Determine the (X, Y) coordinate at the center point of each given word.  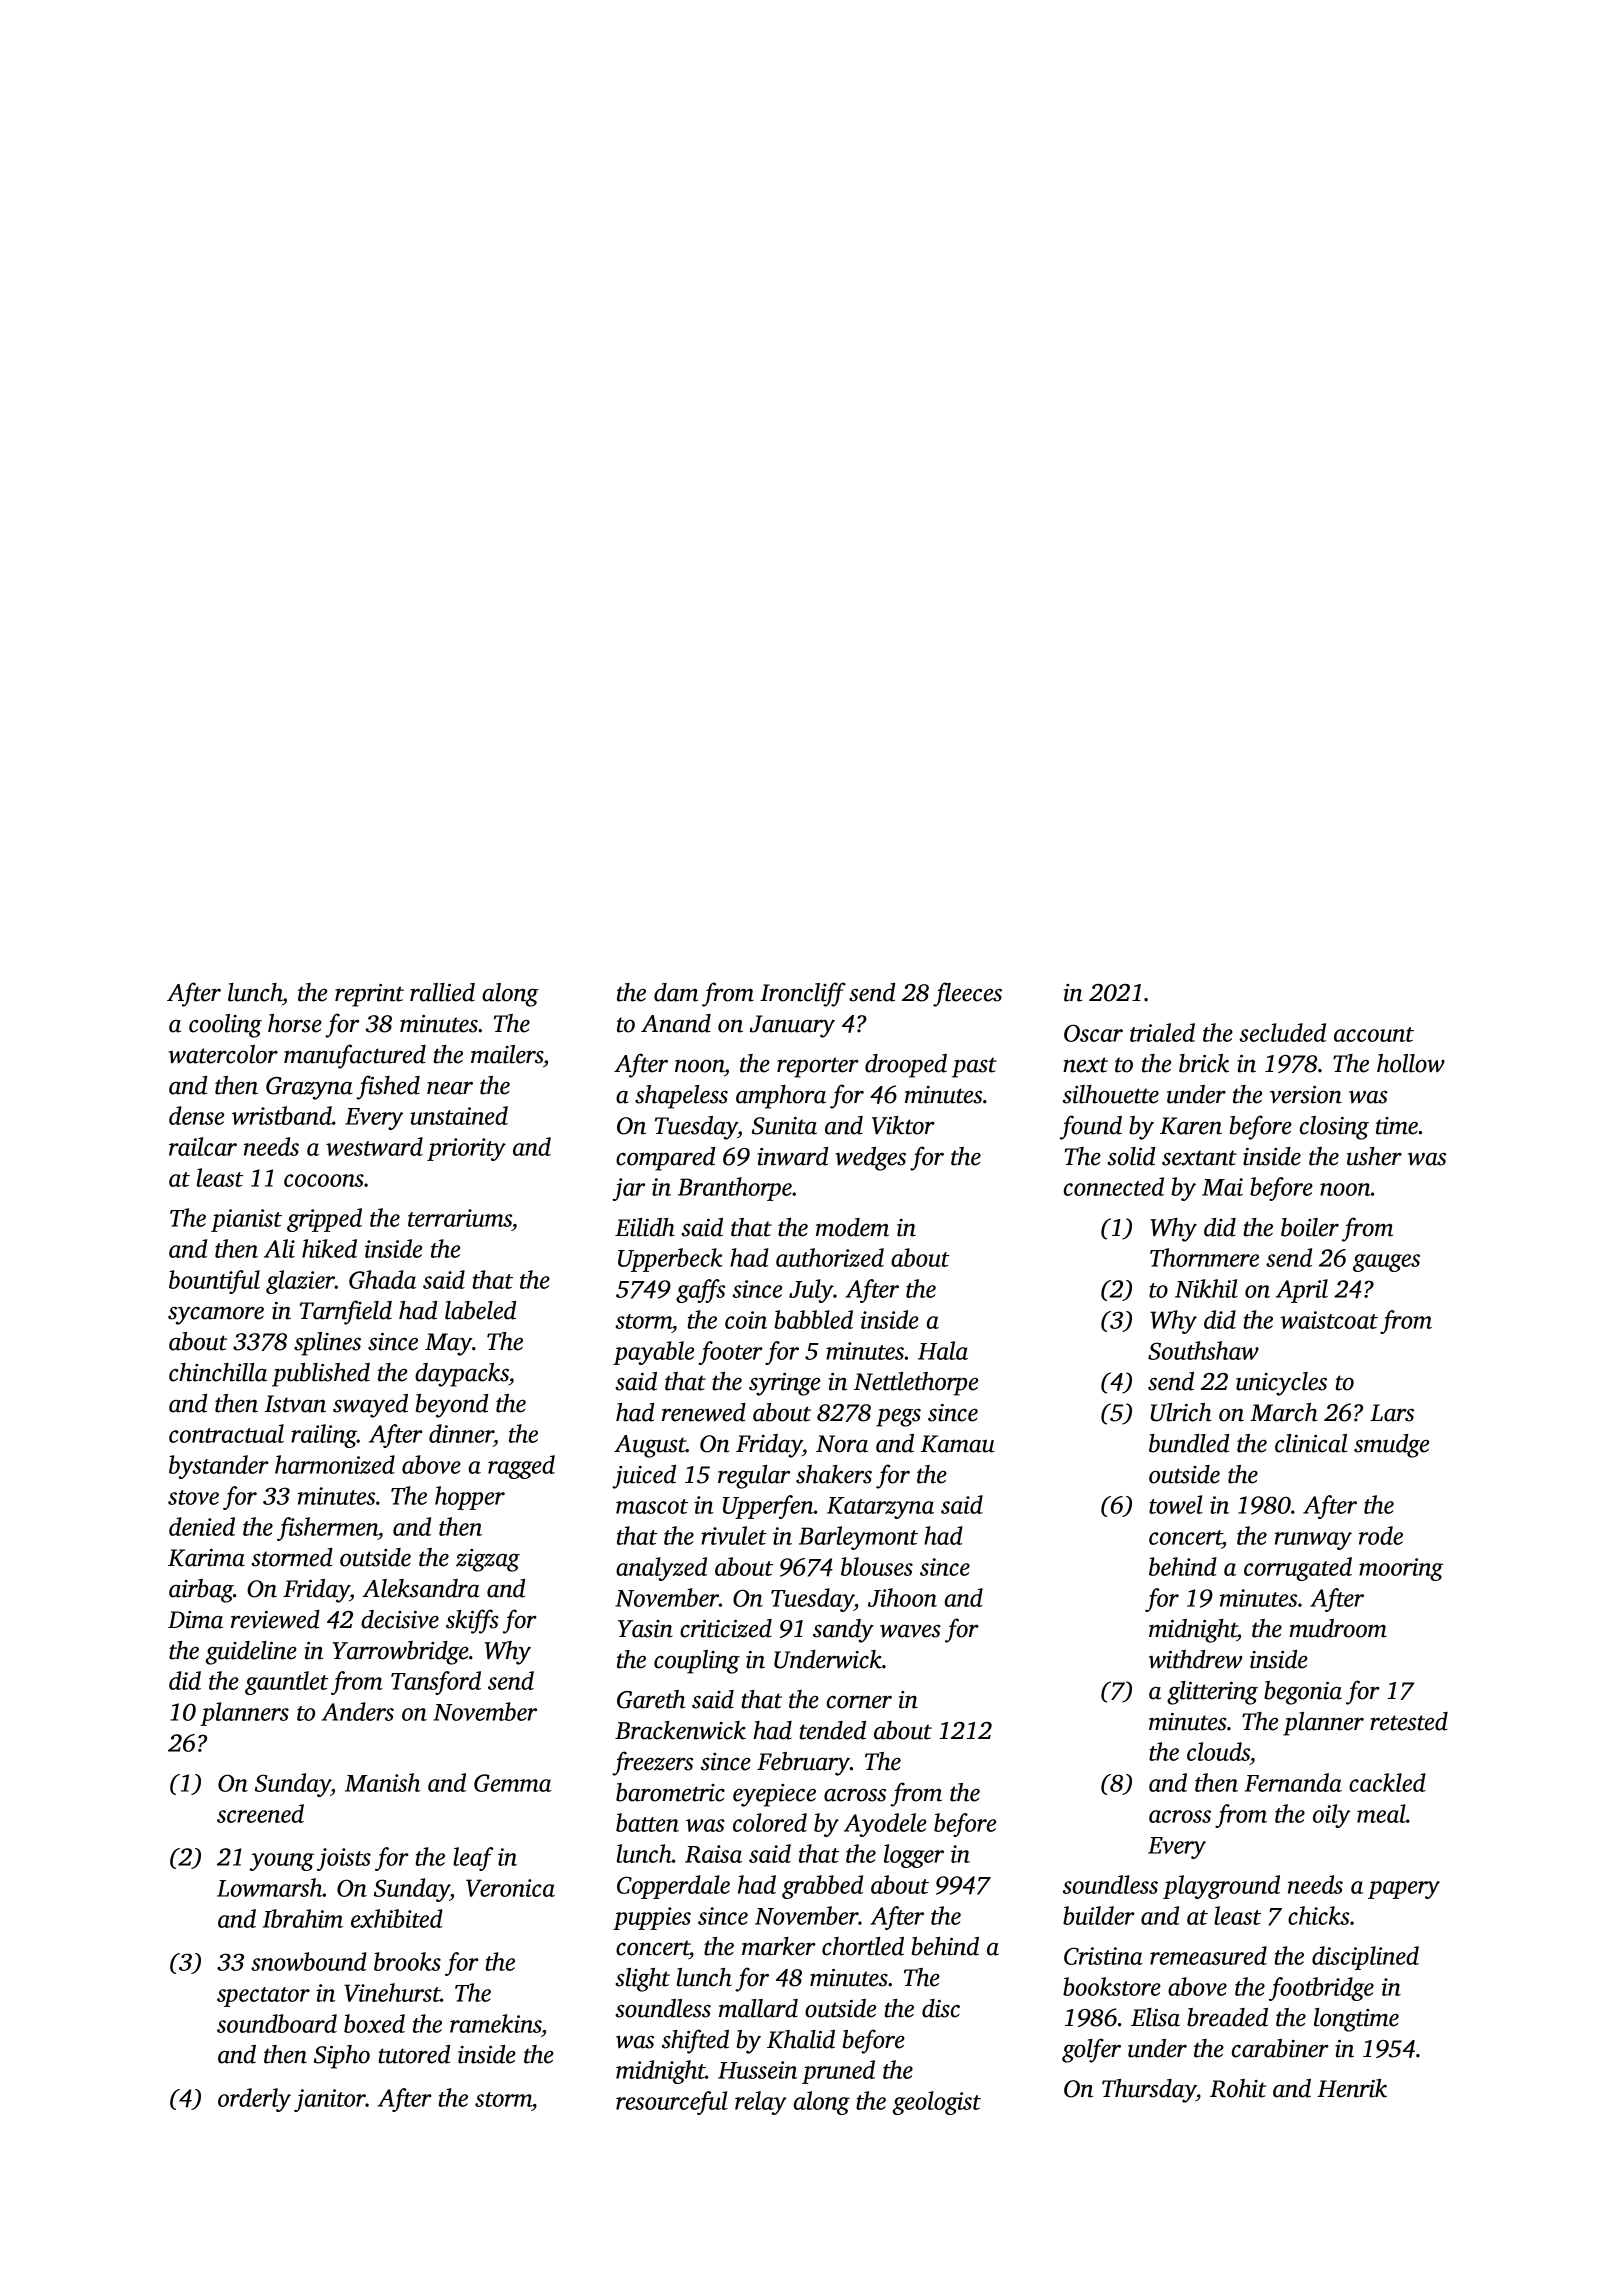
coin (746, 1320)
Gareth (651, 1699)
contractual (226, 1433)
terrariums (460, 1218)
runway (1313, 1541)
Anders (358, 1711)
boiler (1310, 1227)
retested (1409, 1721)
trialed (1162, 1032)
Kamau (958, 1444)
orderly (254, 2100)
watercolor (223, 1054)
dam (676, 992)
